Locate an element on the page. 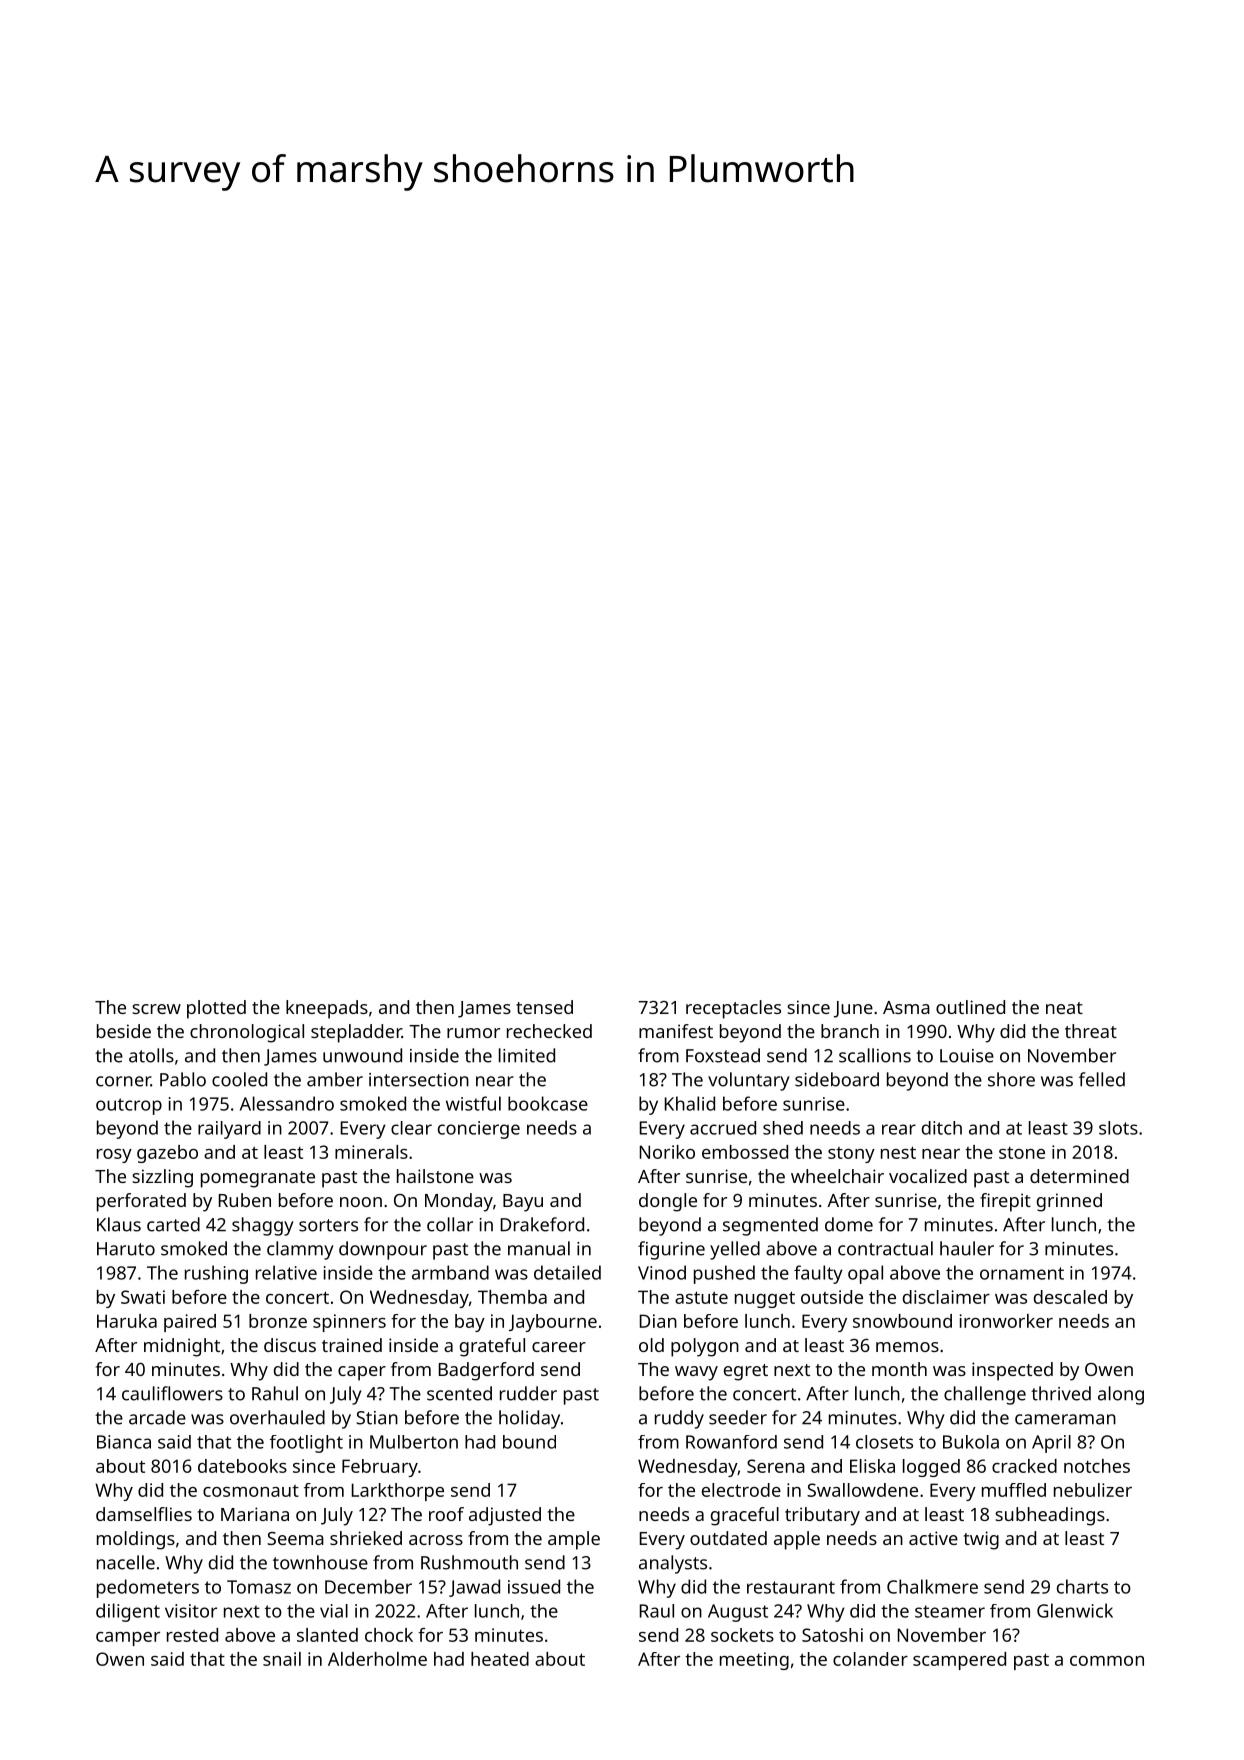 The width and height of the image is (1244, 1760). grinned is located at coordinates (1069, 1202).
